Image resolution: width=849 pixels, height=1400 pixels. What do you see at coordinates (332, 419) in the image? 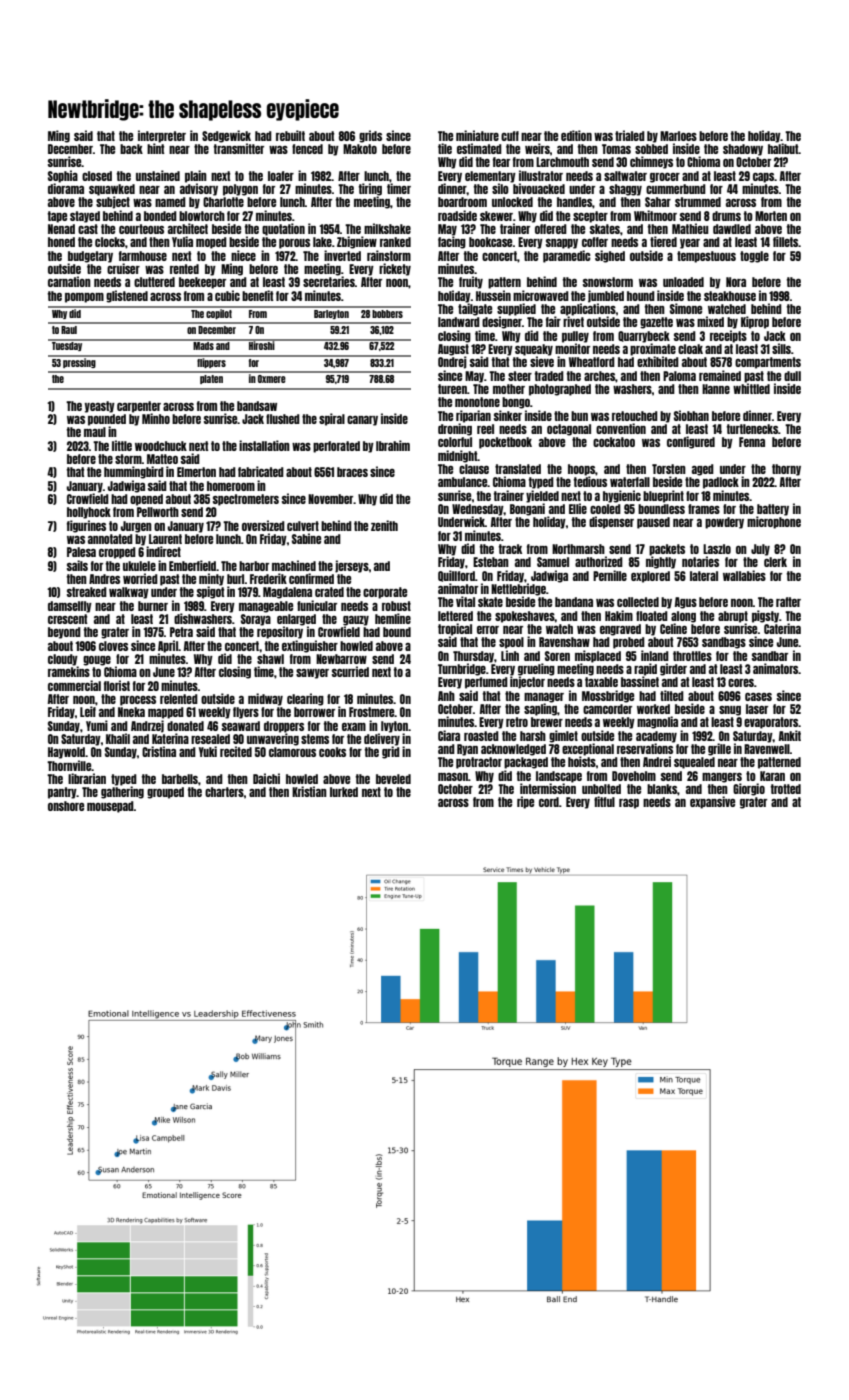
I see `spiral` at bounding box center [332, 419].
